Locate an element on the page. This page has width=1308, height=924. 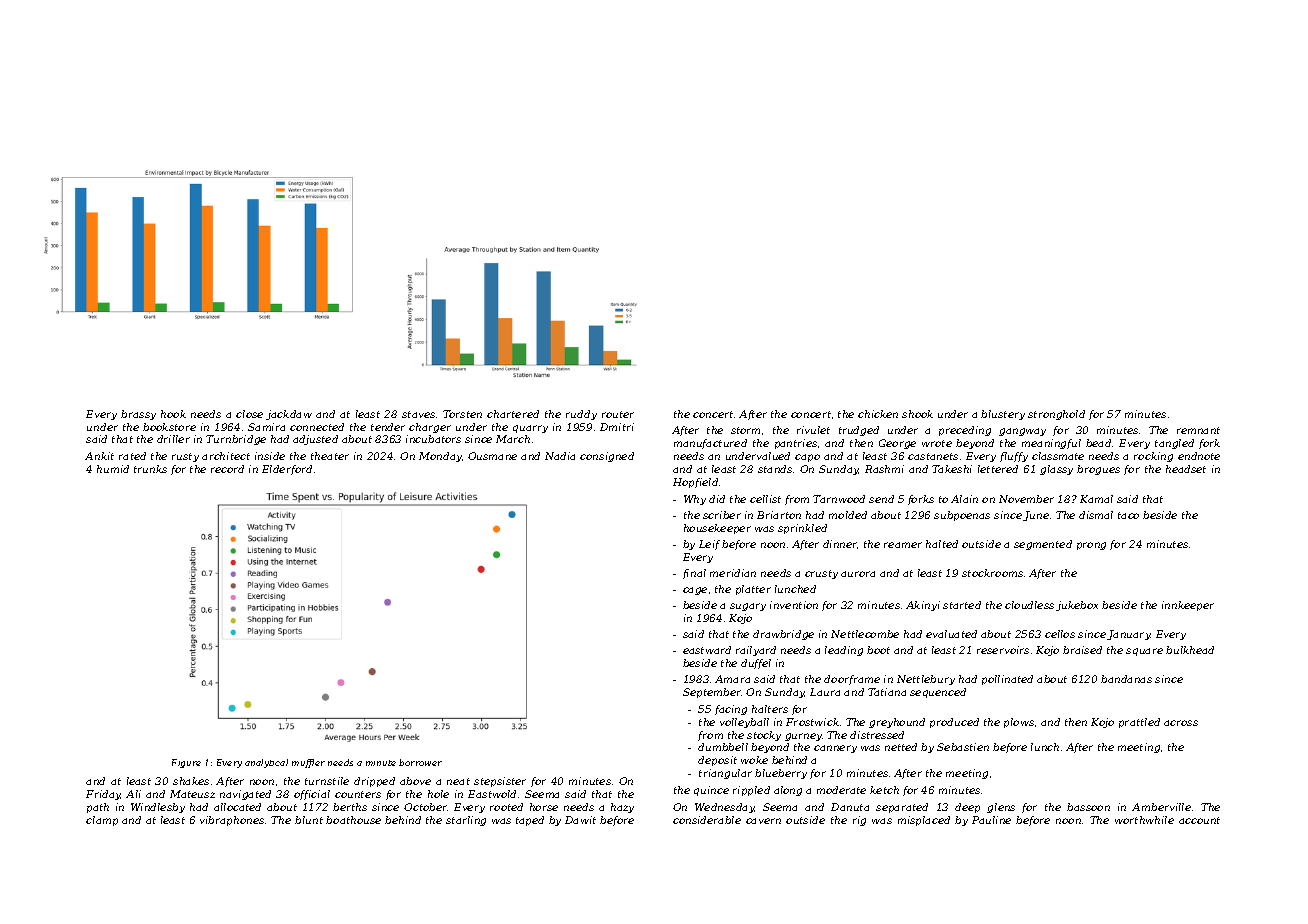
facing is located at coordinates (731, 710).
